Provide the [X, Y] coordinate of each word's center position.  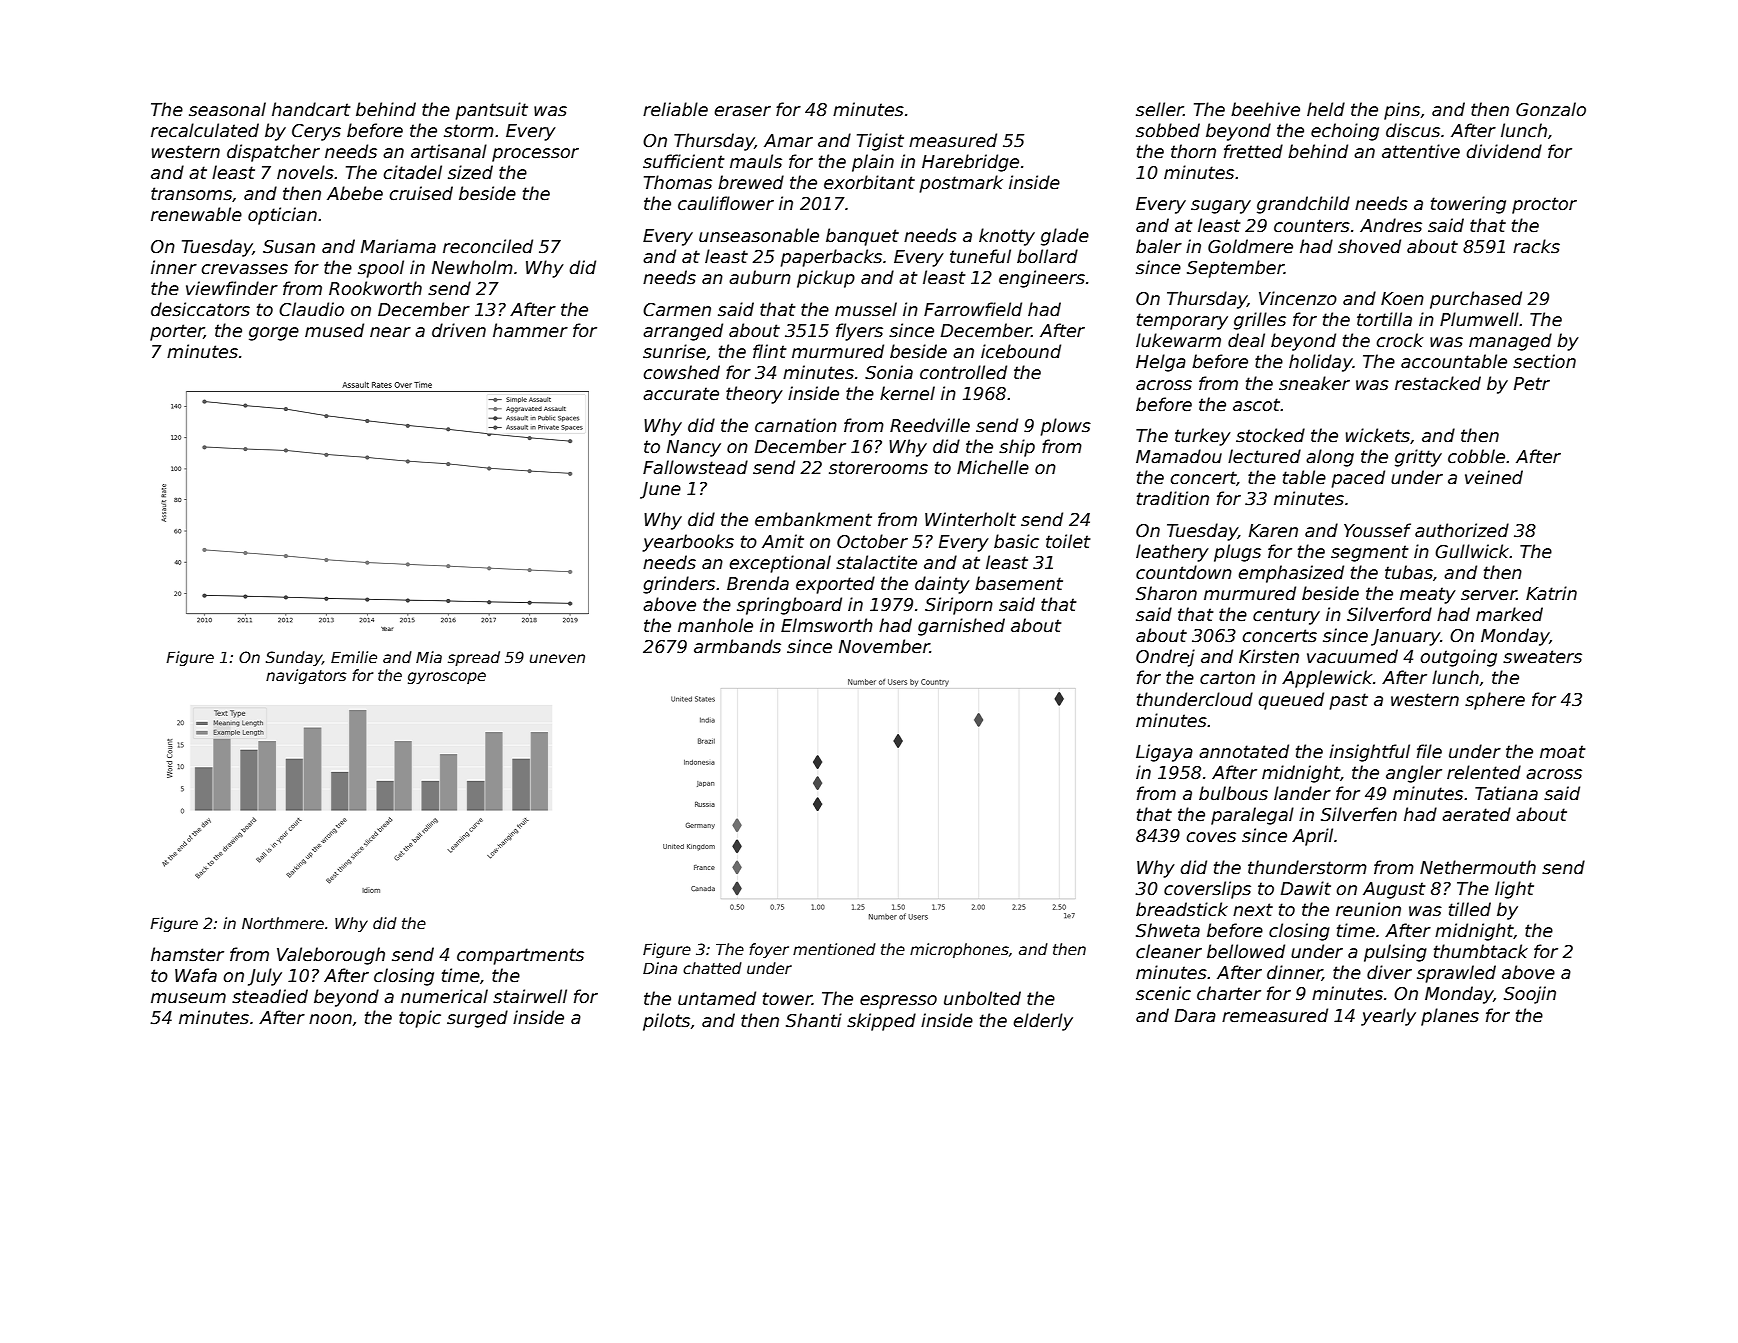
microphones [959, 950]
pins [1402, 111]
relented [1484, 772]
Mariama [398, 246]
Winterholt [970, 519]
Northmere [283, 923]
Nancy [694, 448]
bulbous [1233, 793]
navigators [306, 676]
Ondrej [1165, 658]
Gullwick [1472, 551]
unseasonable [759, 235]
